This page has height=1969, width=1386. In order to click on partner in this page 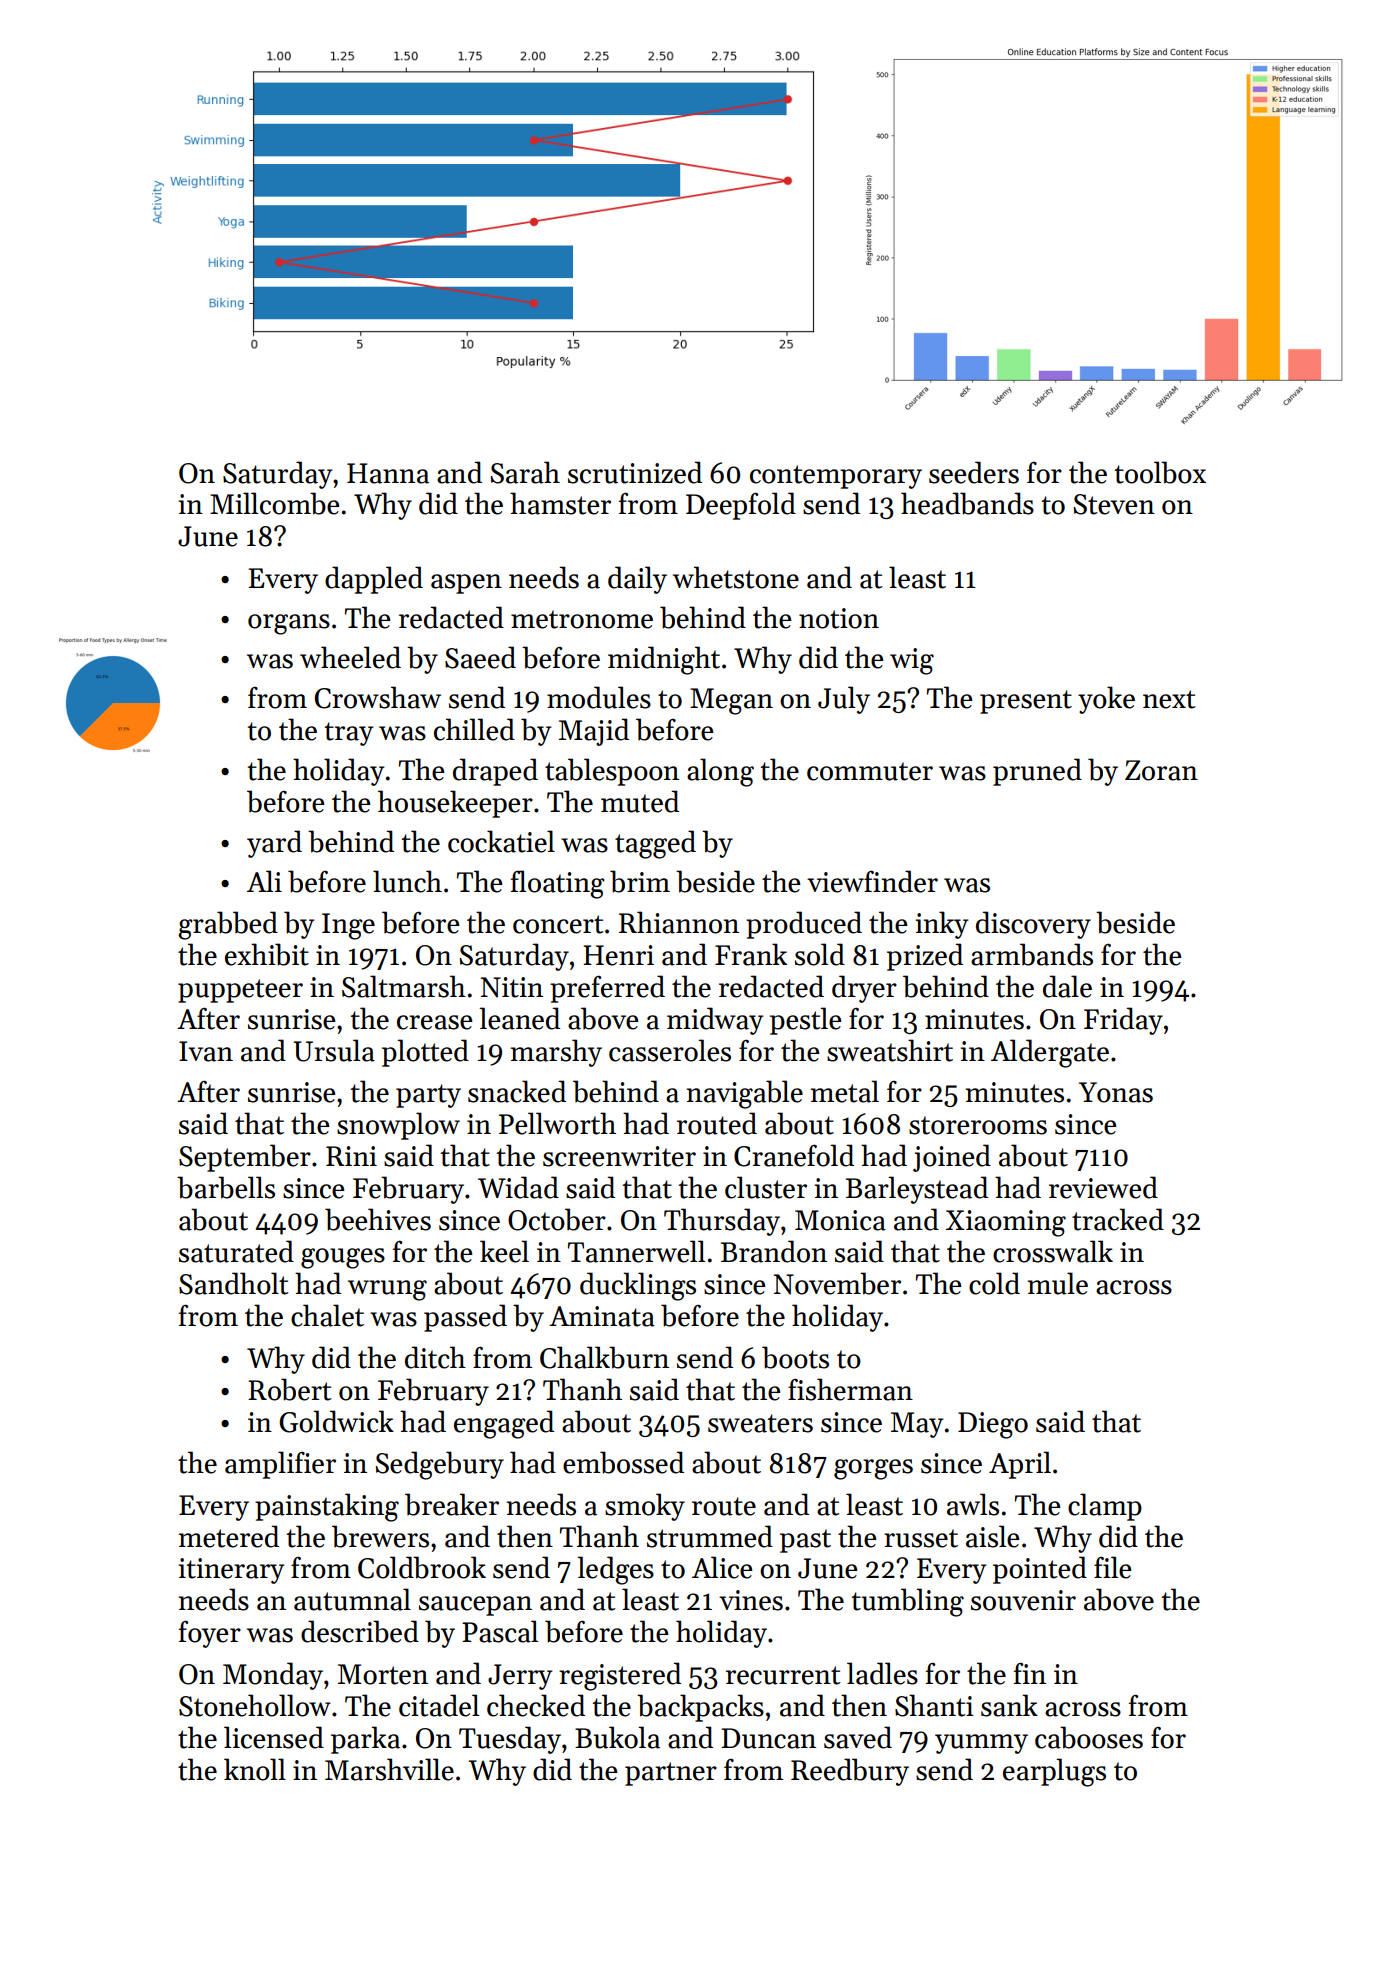, I will do `click(671, 1774)`.
